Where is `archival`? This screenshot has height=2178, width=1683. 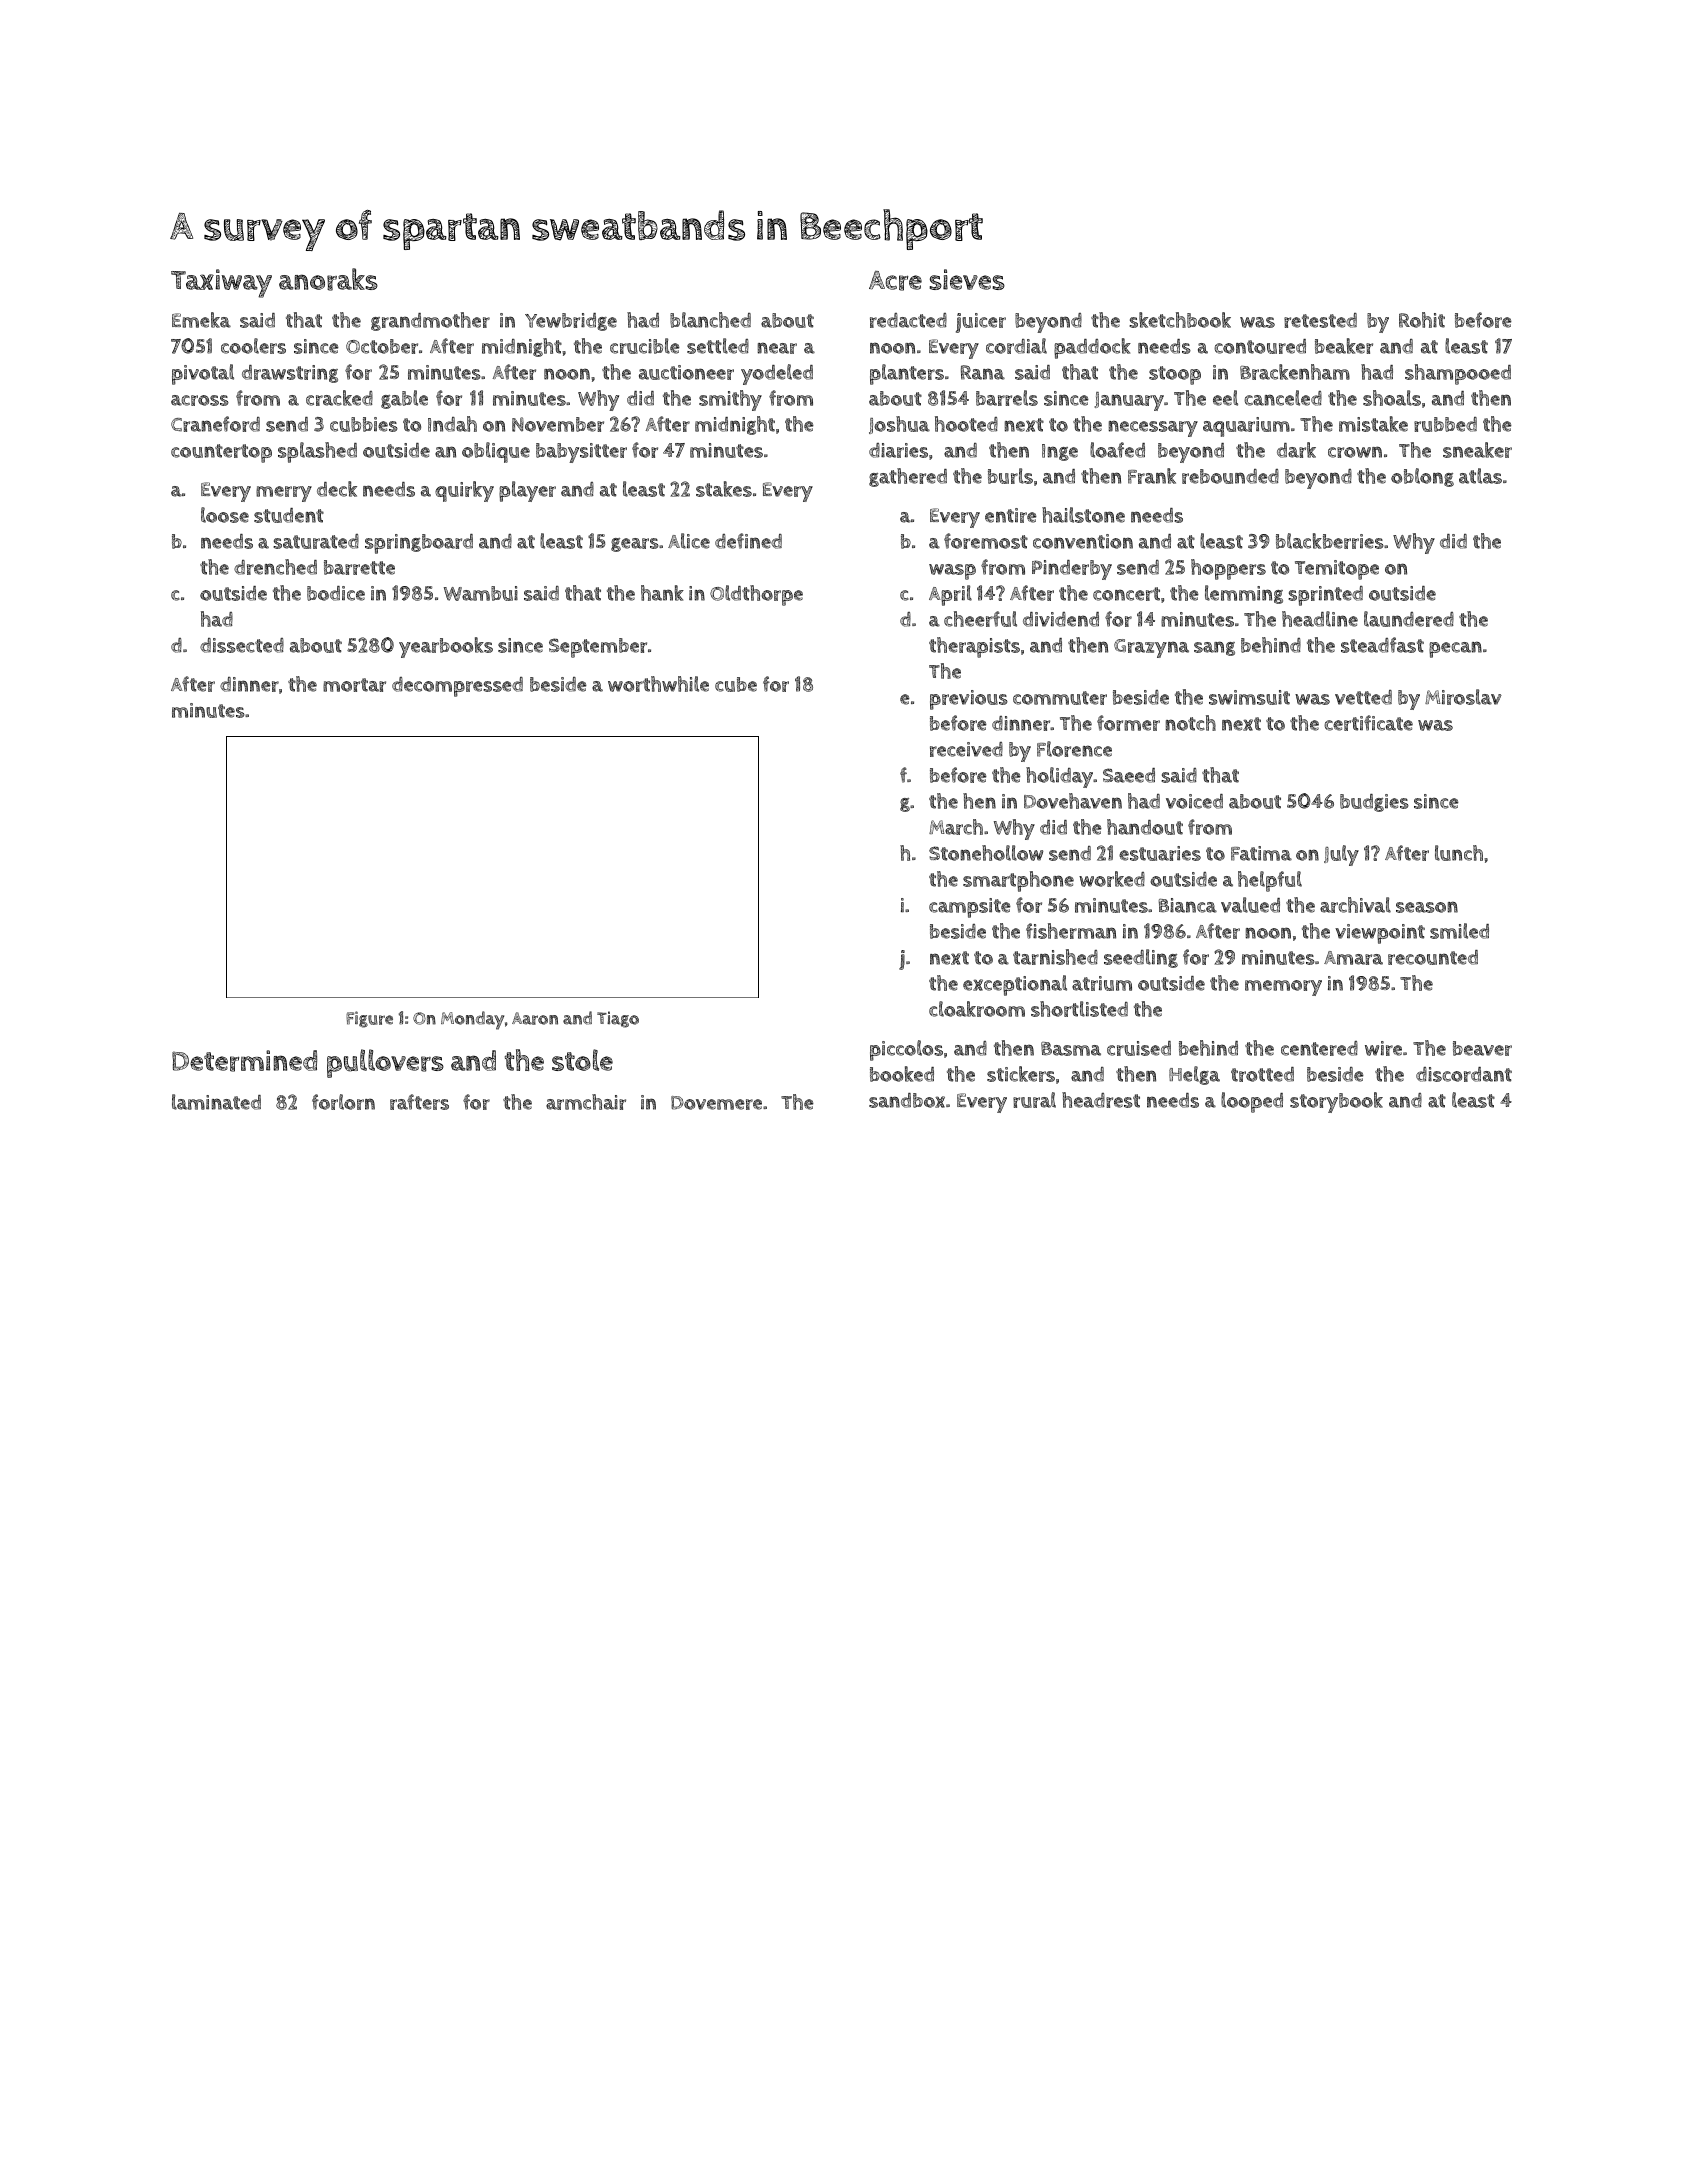 archival is located at coordinates (1355, 905).
